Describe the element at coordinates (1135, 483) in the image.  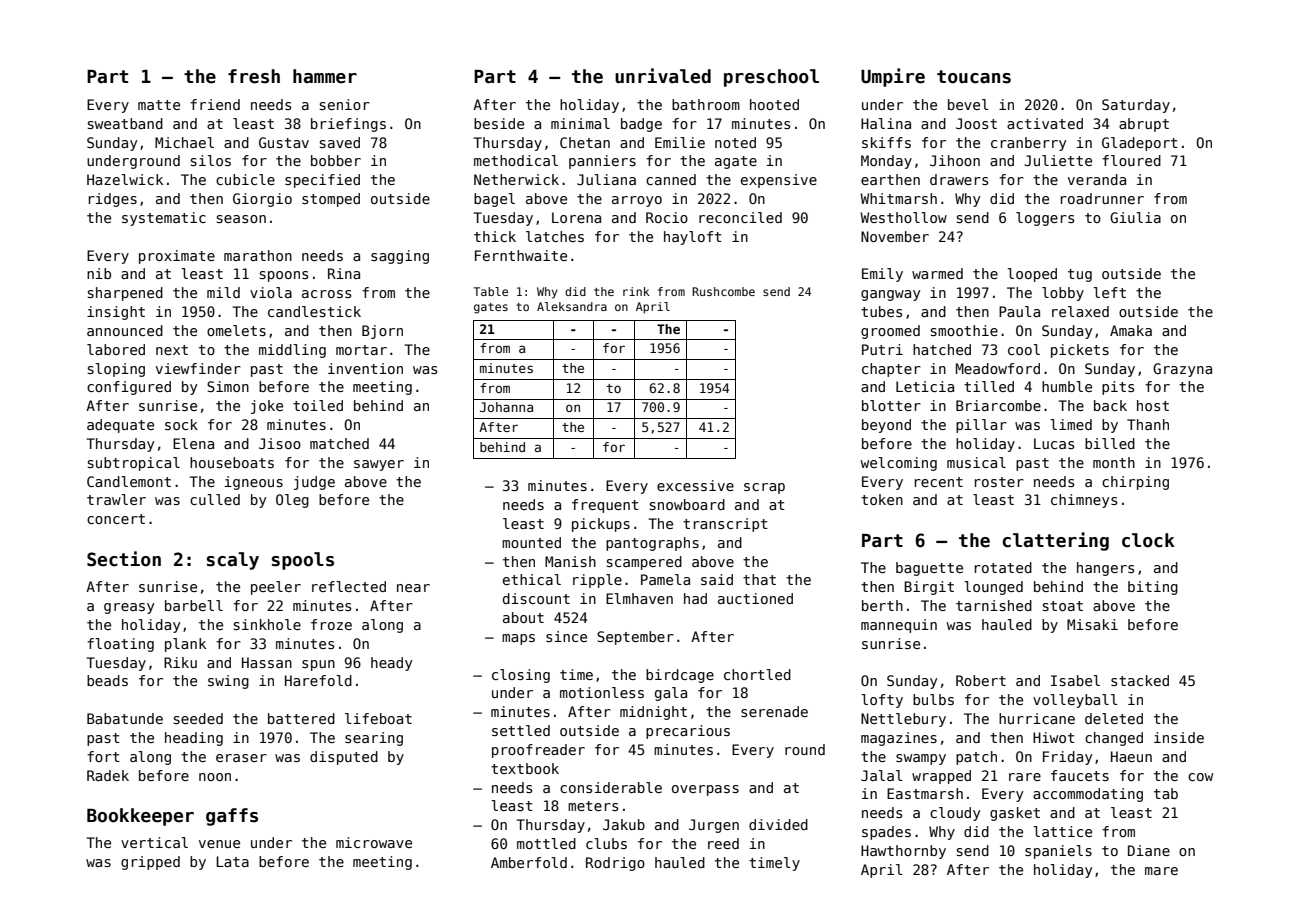
I see `chirping` at that location.
